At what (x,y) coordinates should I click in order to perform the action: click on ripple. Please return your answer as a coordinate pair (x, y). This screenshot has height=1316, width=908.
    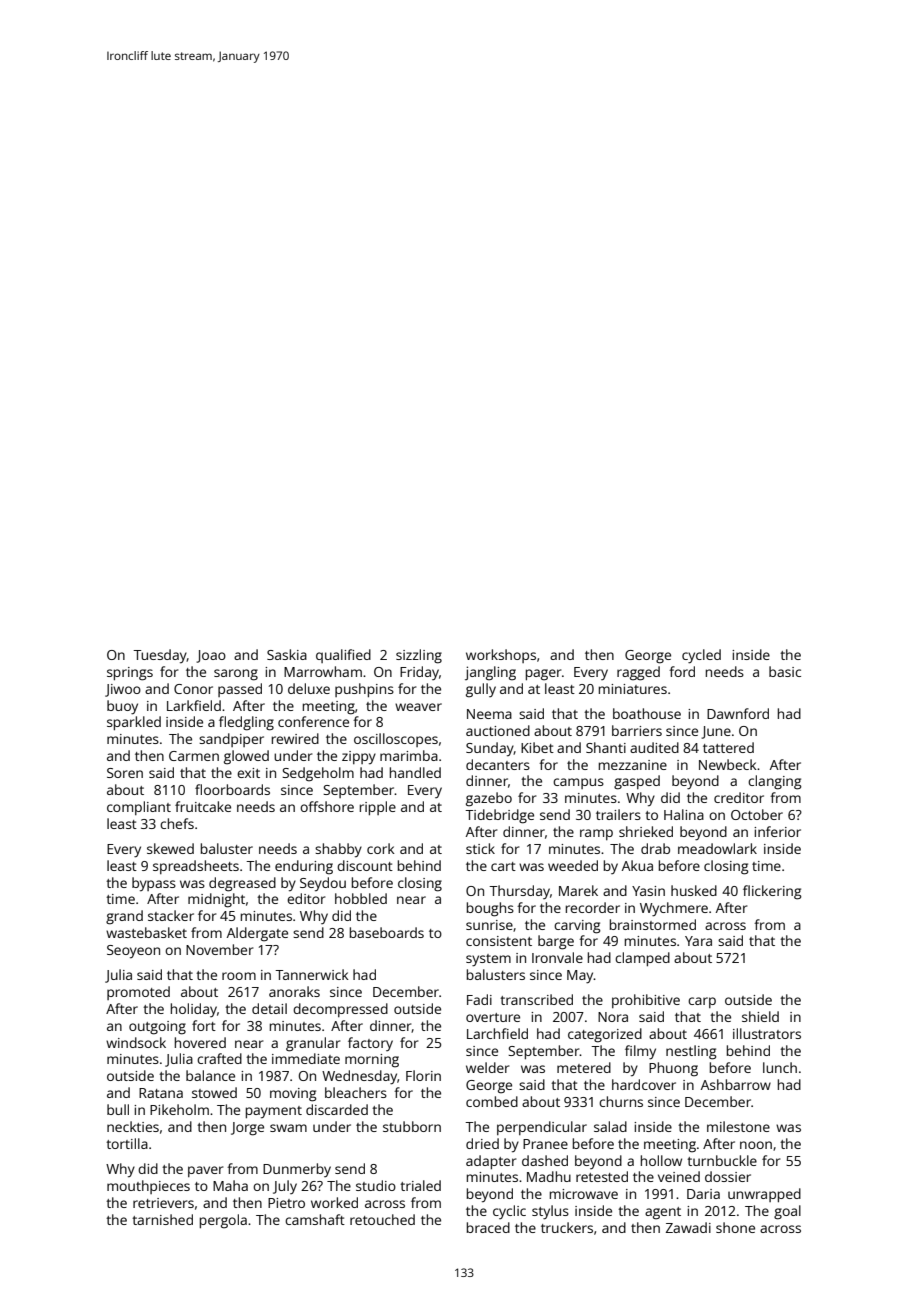
    Looking at the image, I should click on (378, 808).
